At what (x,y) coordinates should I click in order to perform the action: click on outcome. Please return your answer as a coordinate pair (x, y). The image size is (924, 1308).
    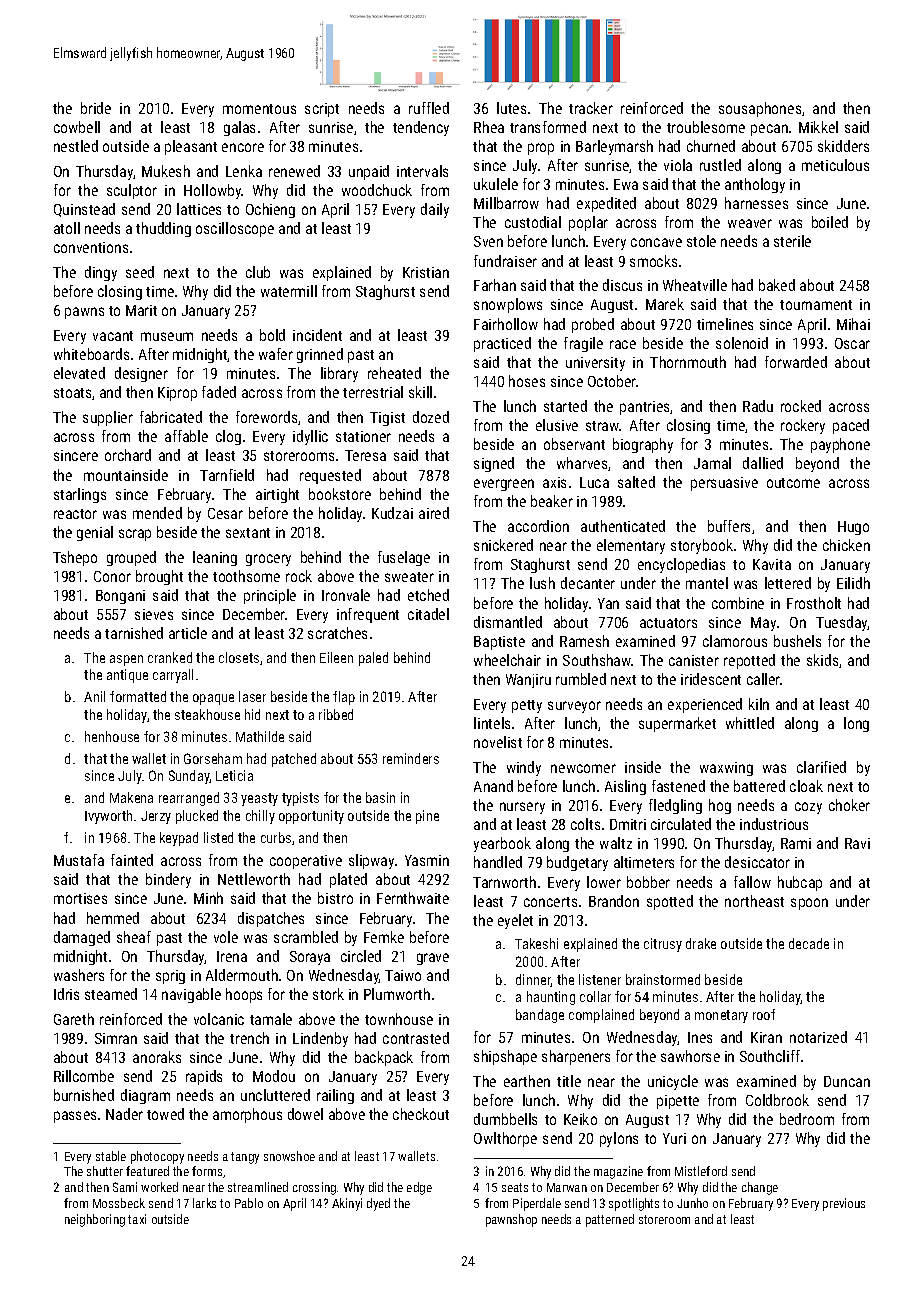
    Looking at the image, I should click on (793, 483).
